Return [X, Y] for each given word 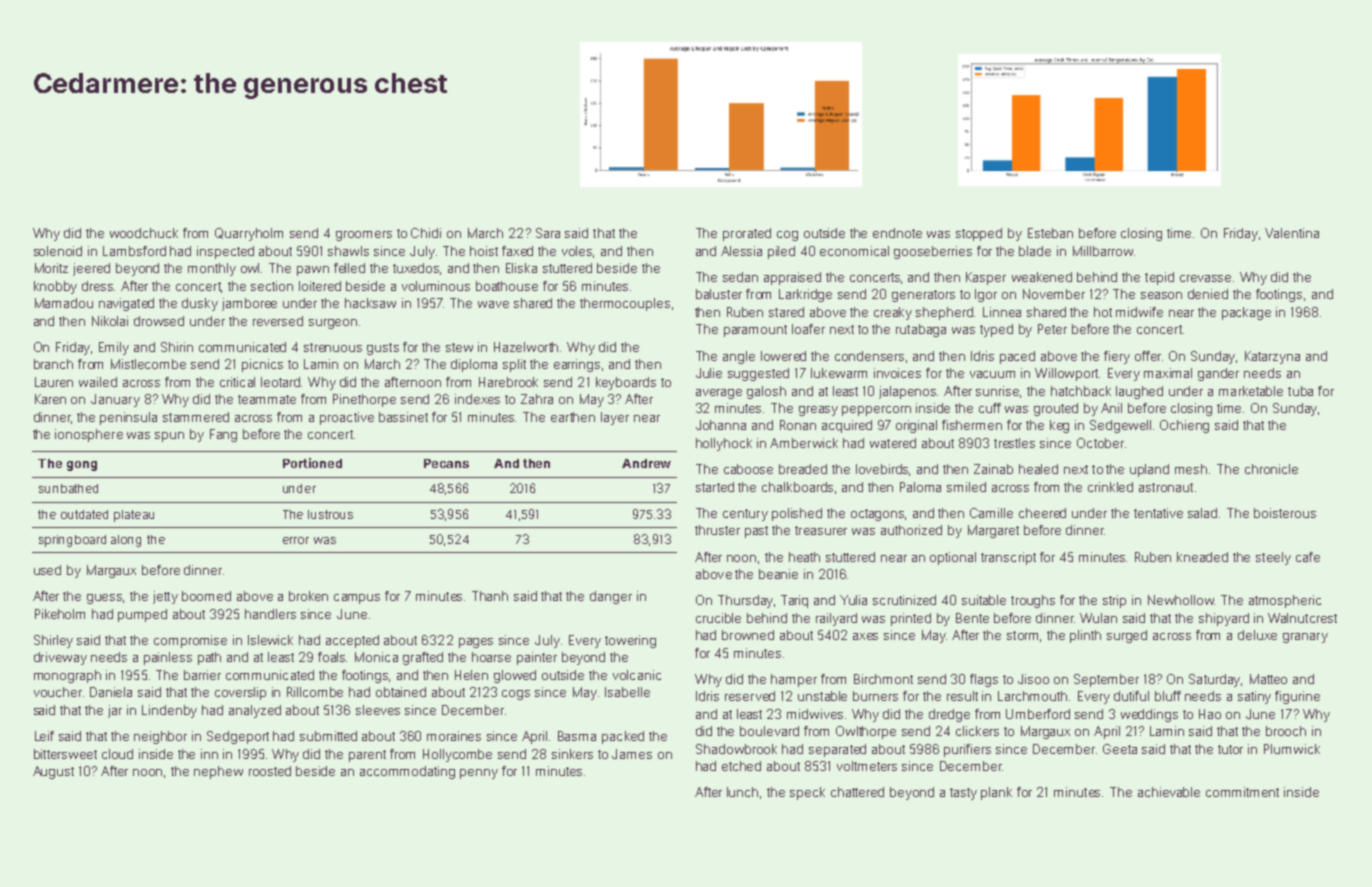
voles [578, 252]
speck [807, 793]
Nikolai [110, 321]
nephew [218, 772]
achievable [1169, 792]
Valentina [1292, 233]
